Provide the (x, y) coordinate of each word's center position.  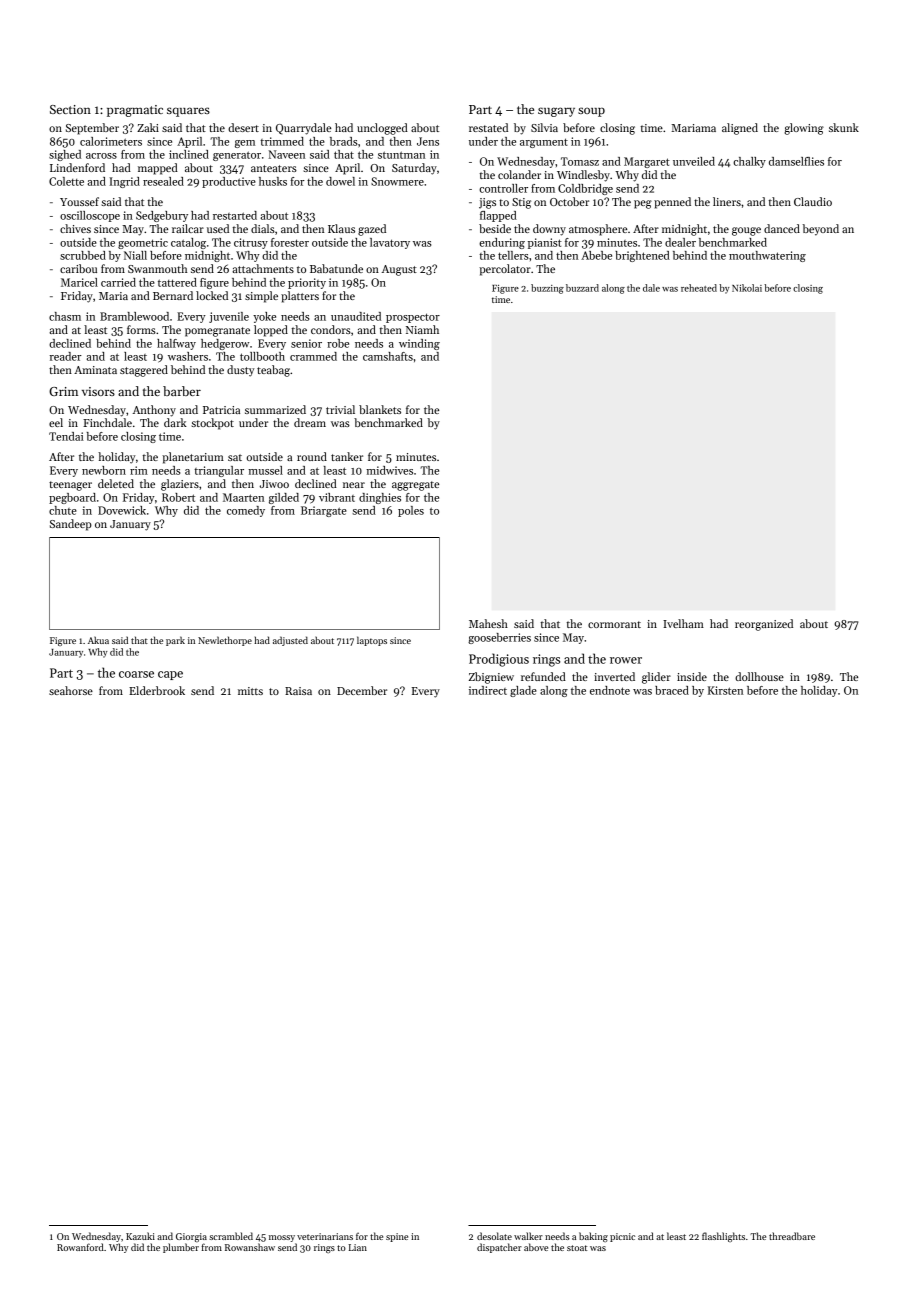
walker (528, 1236)
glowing (804, 129)
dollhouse (759, 676)
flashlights (723, 1237)
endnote (610, 690)
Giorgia (191, 1237)
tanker (347, 456)
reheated (699, 288)
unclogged (382, 129)
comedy (246, 511)
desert (243, 127)
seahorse (71, 690)
